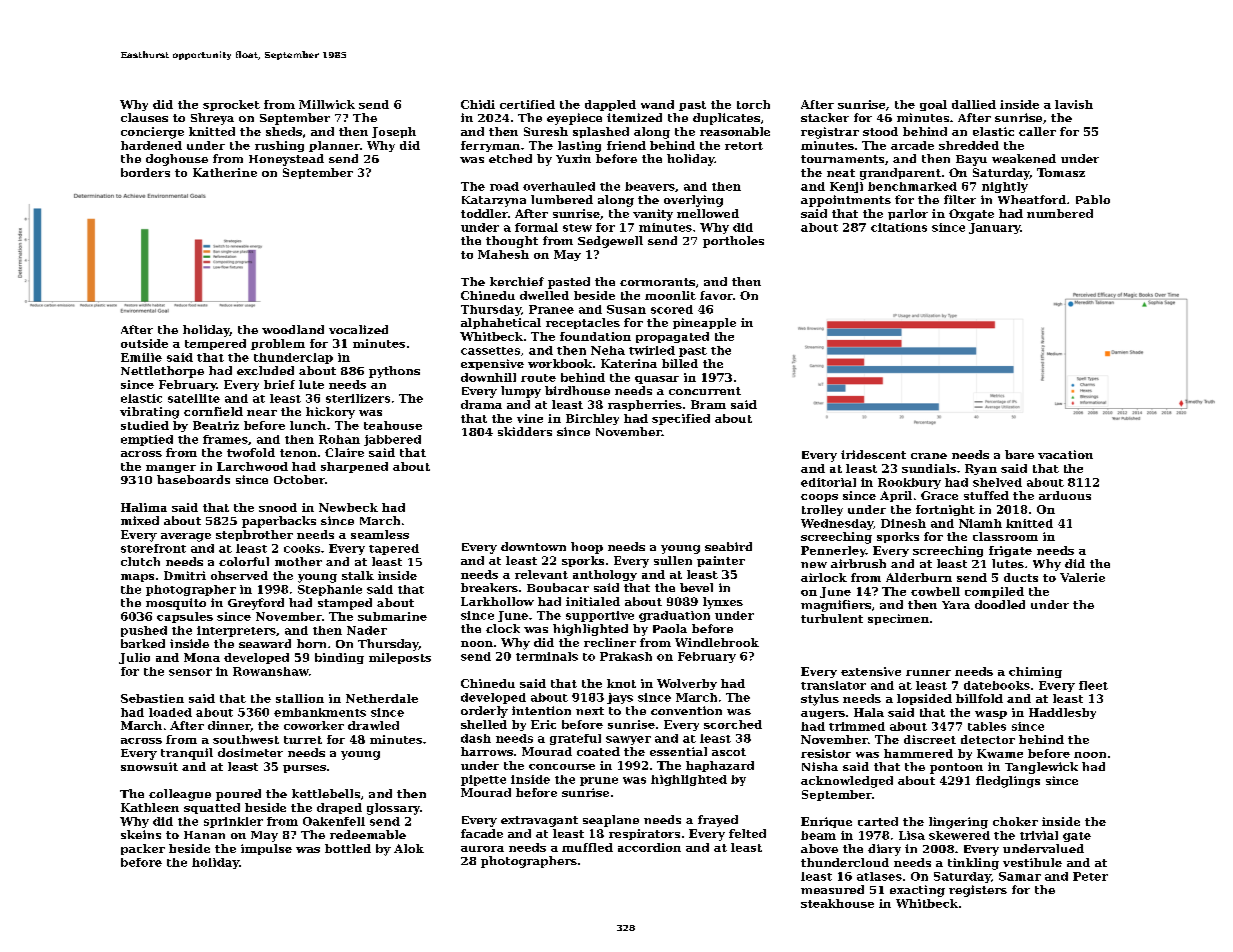  I want to click on registers, so click(978, 891).
